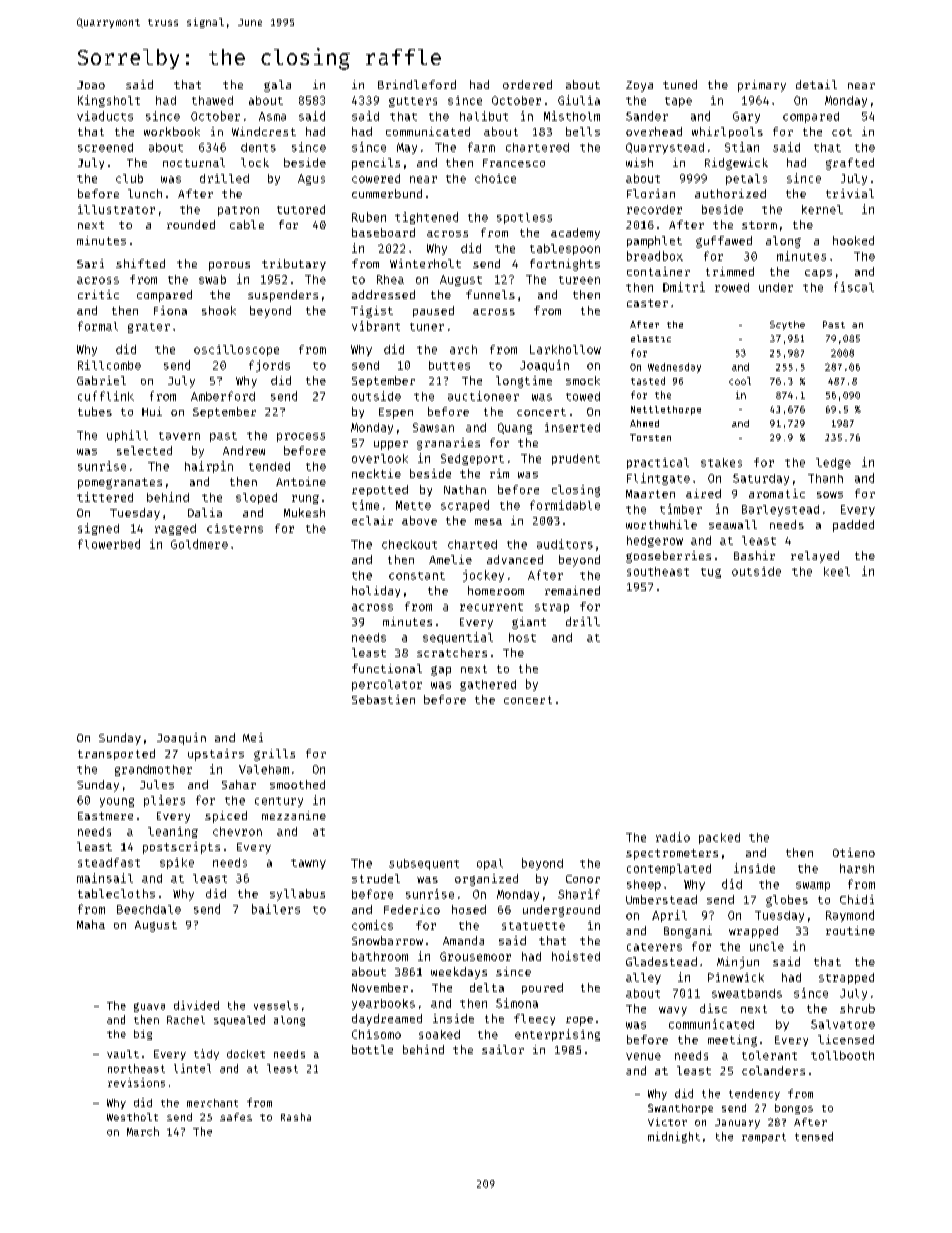  I want to click on tollbooth, so click(842, 1055).
